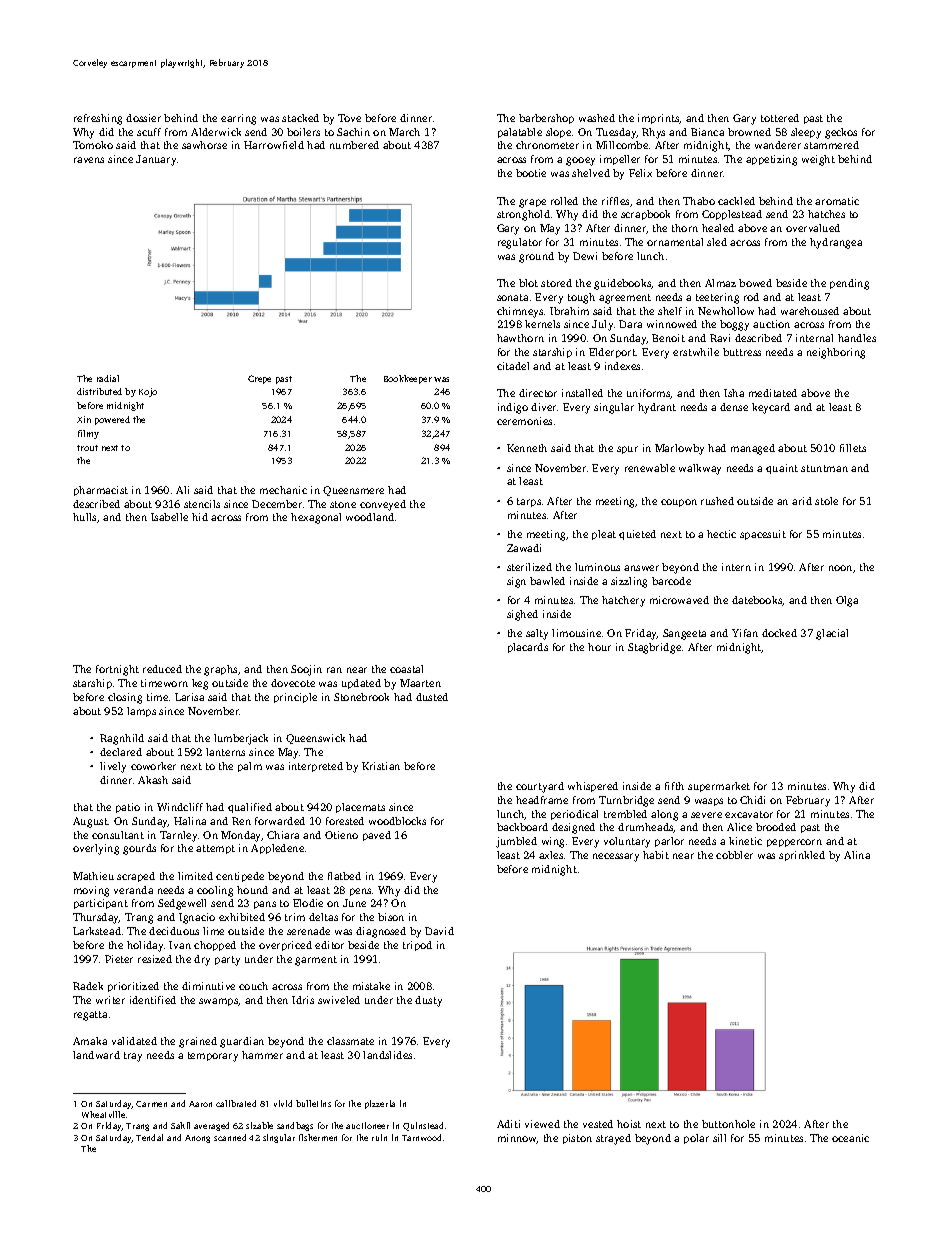 The width and height of the page is (952, 1233). Describe the element at coordinates (238, 119) in the page. I see `earring` at that location.
